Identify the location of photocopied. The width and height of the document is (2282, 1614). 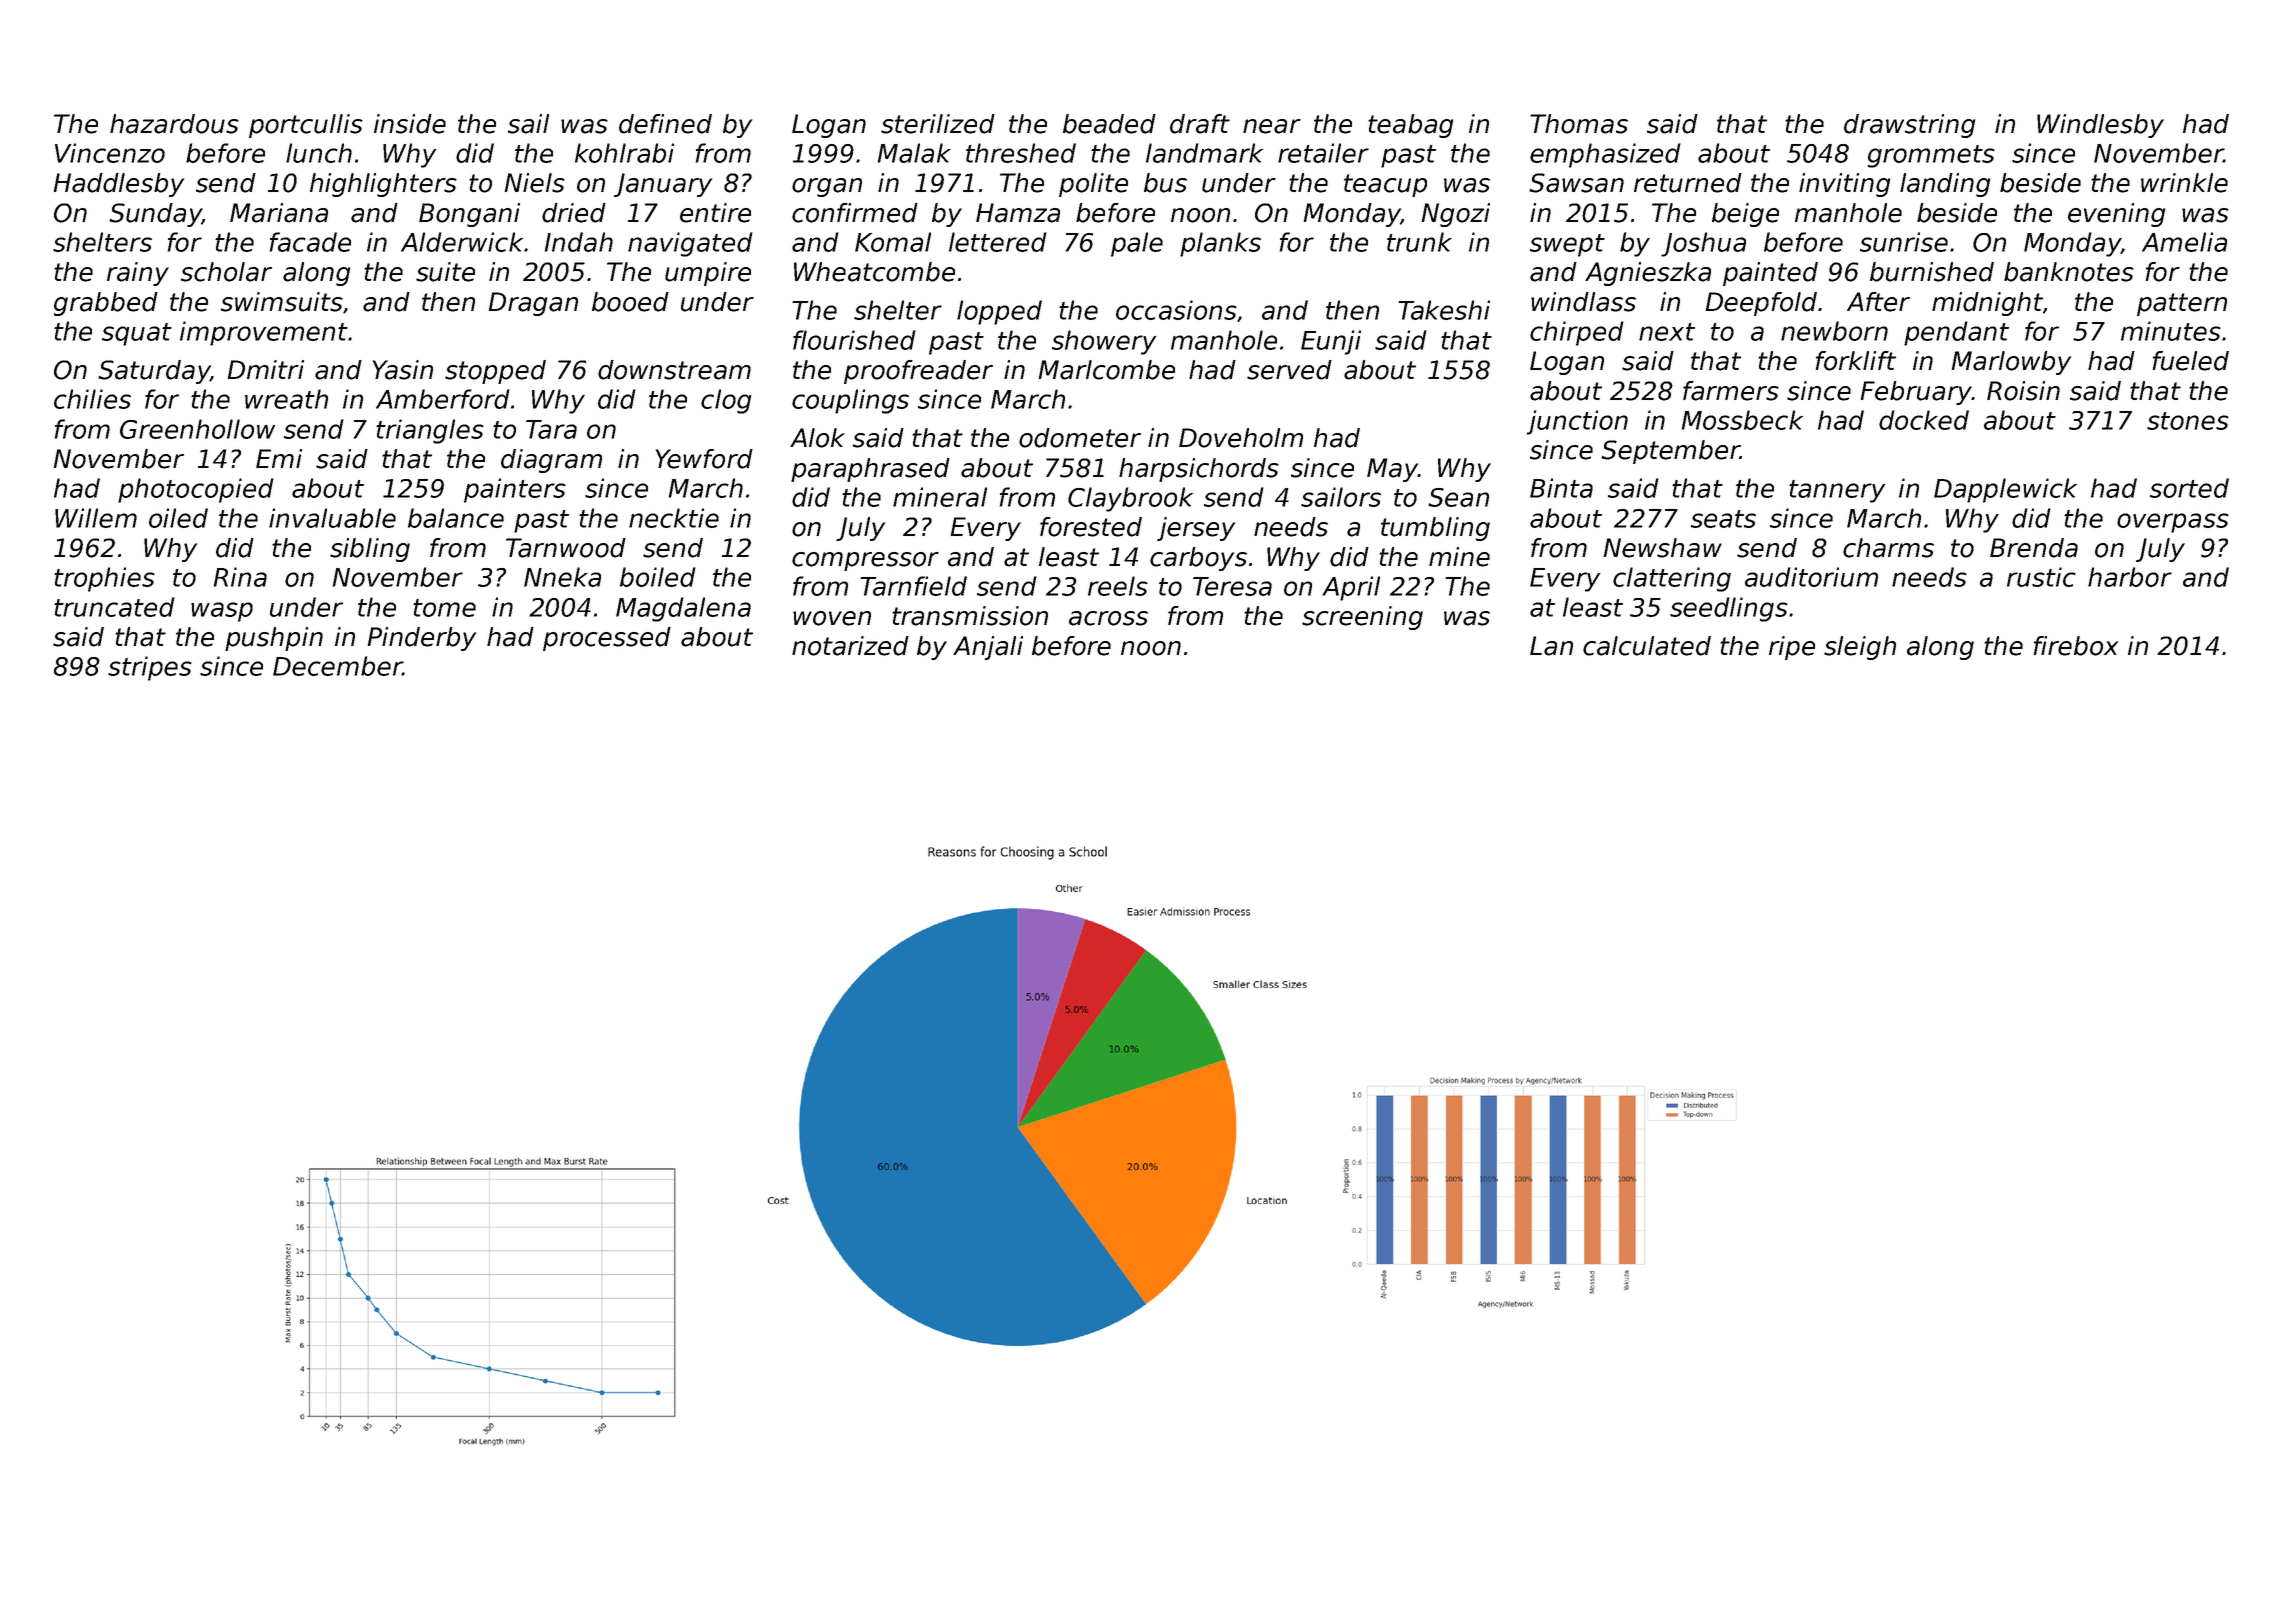
(196, 490).
